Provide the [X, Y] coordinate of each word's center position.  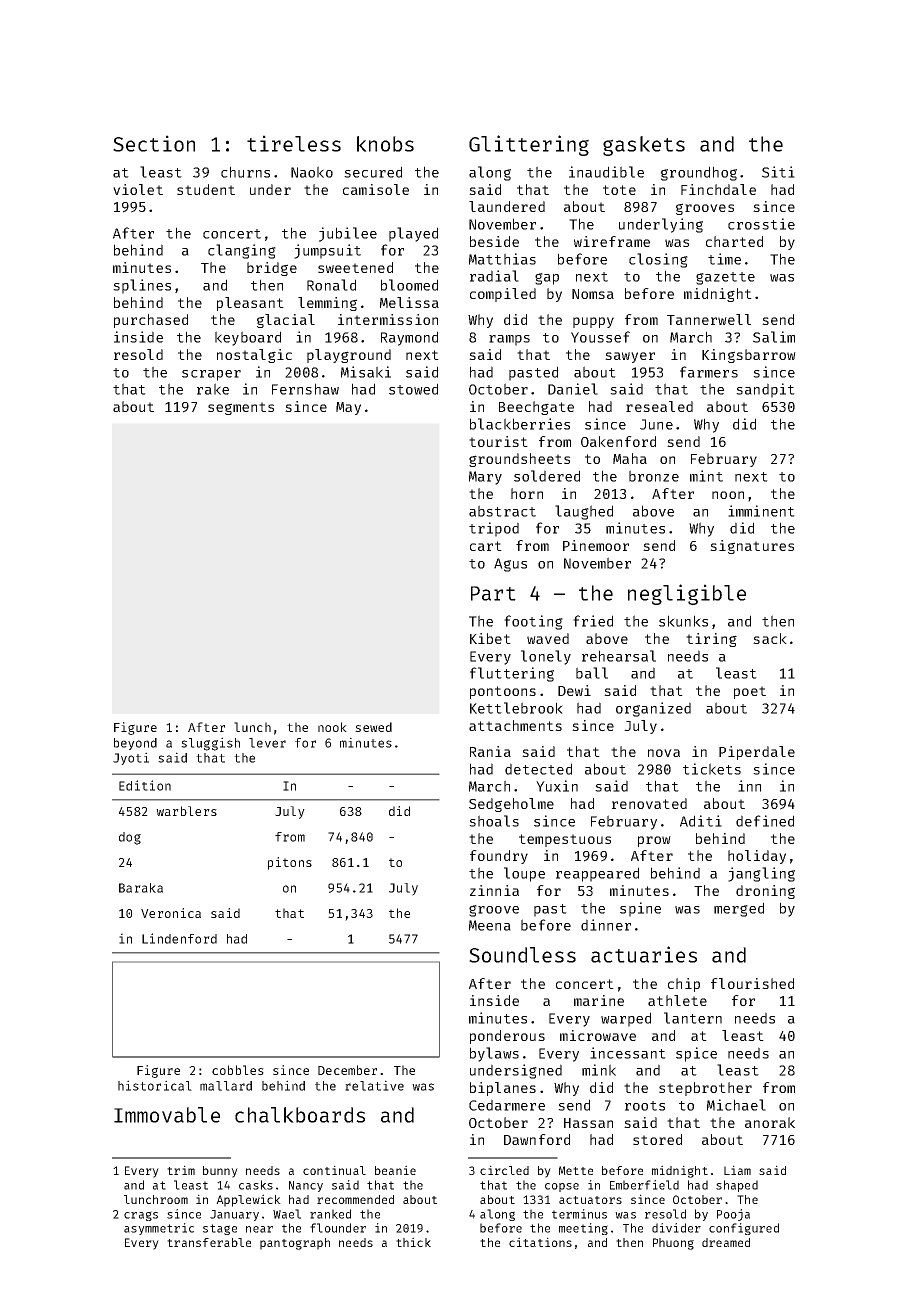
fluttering [512, 674]
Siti [778, 172]
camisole [376, 189]
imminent [761, 511]
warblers [186, 811]
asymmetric [159, 1229]
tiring [711, 640]
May [348, 408]
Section [154, 143]
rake [213, 389]
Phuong [673, 1244]
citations [540, 1242]
